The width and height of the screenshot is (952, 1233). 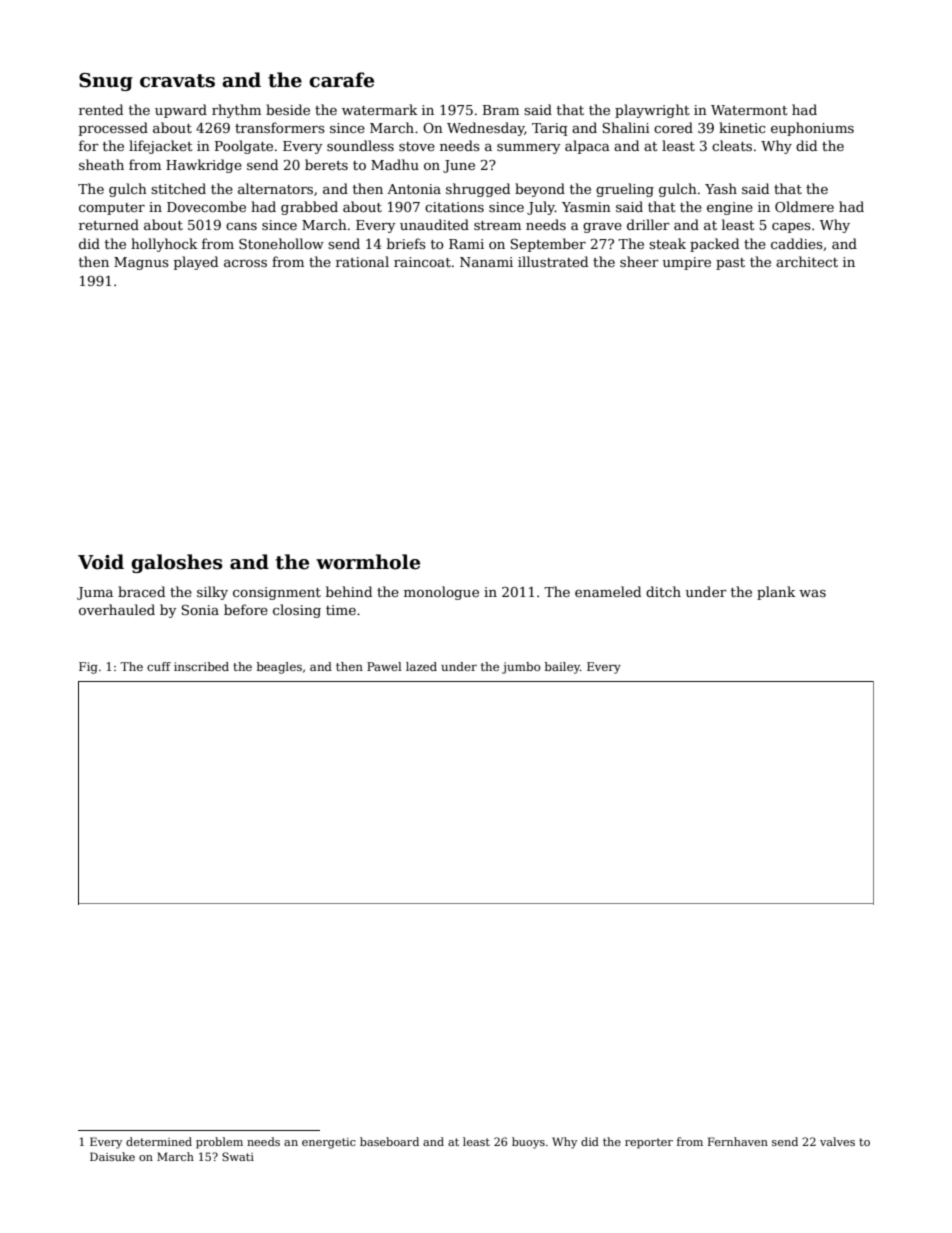 What do you see at coordinates (562, 668) in the screenshot?
I see `bailey` at bounding box center [562, 668].
